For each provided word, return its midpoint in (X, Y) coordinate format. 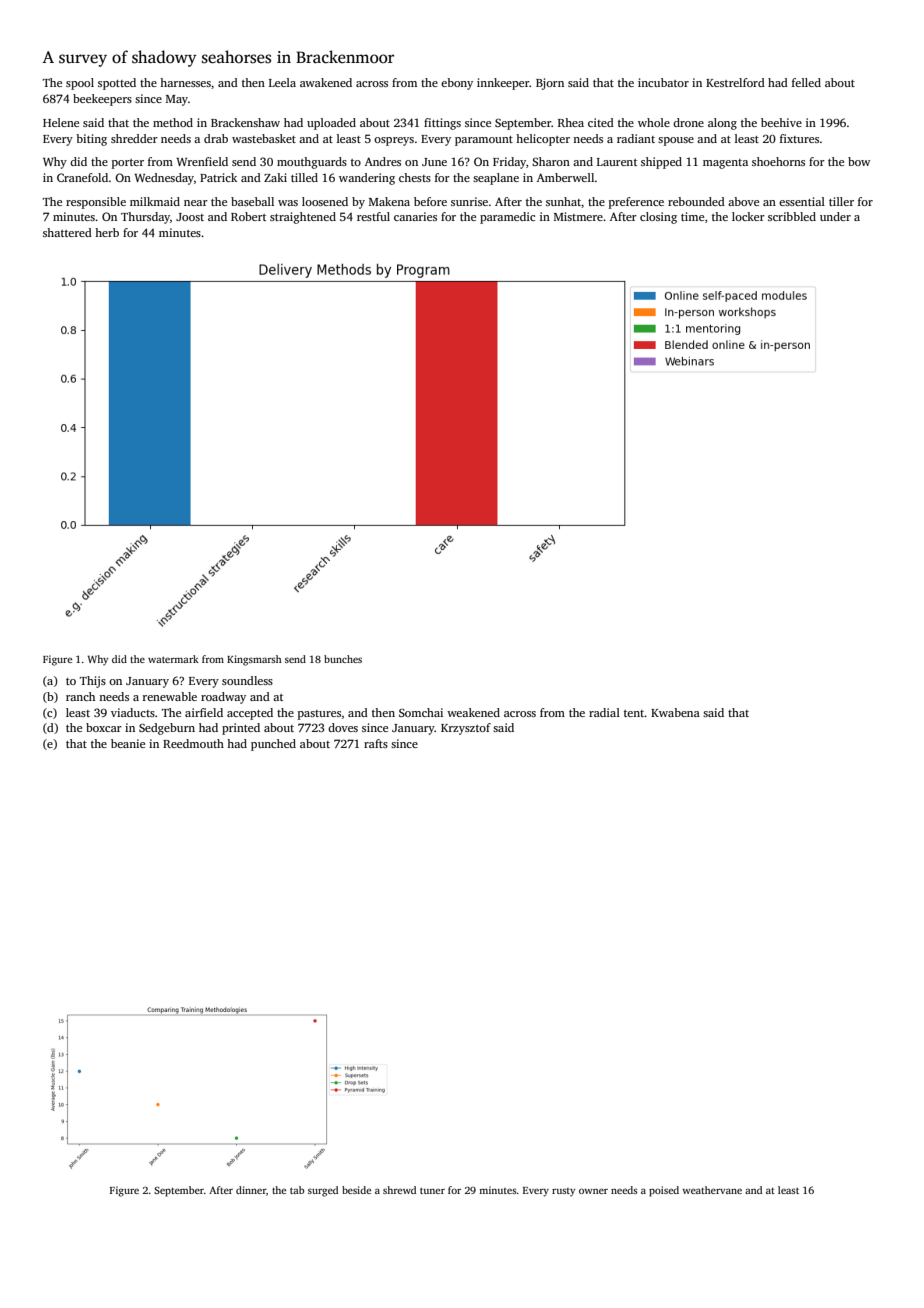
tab (297, 1190)
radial (604, 712)
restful (373, 216)
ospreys (394, 141)
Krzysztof (466, 729)
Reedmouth (193, 743)
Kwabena (675, 712)
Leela (282, 82)
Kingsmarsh (254, 660)
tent (634, 713)
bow (859, 161)
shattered (67, 232)
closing (658, 218)
